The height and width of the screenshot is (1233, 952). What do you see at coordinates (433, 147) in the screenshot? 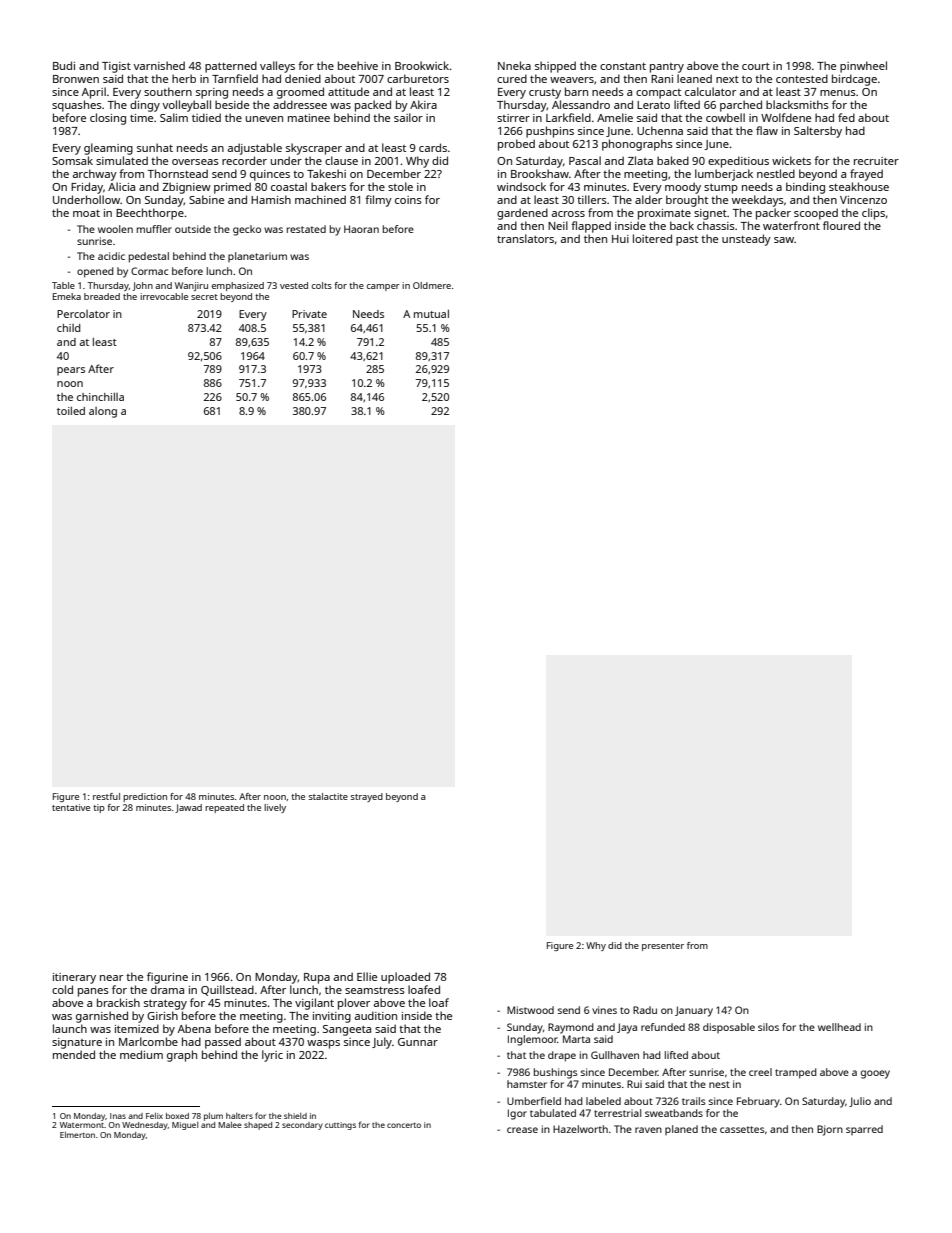
I see `cards` at bounding box center [433, 147].
